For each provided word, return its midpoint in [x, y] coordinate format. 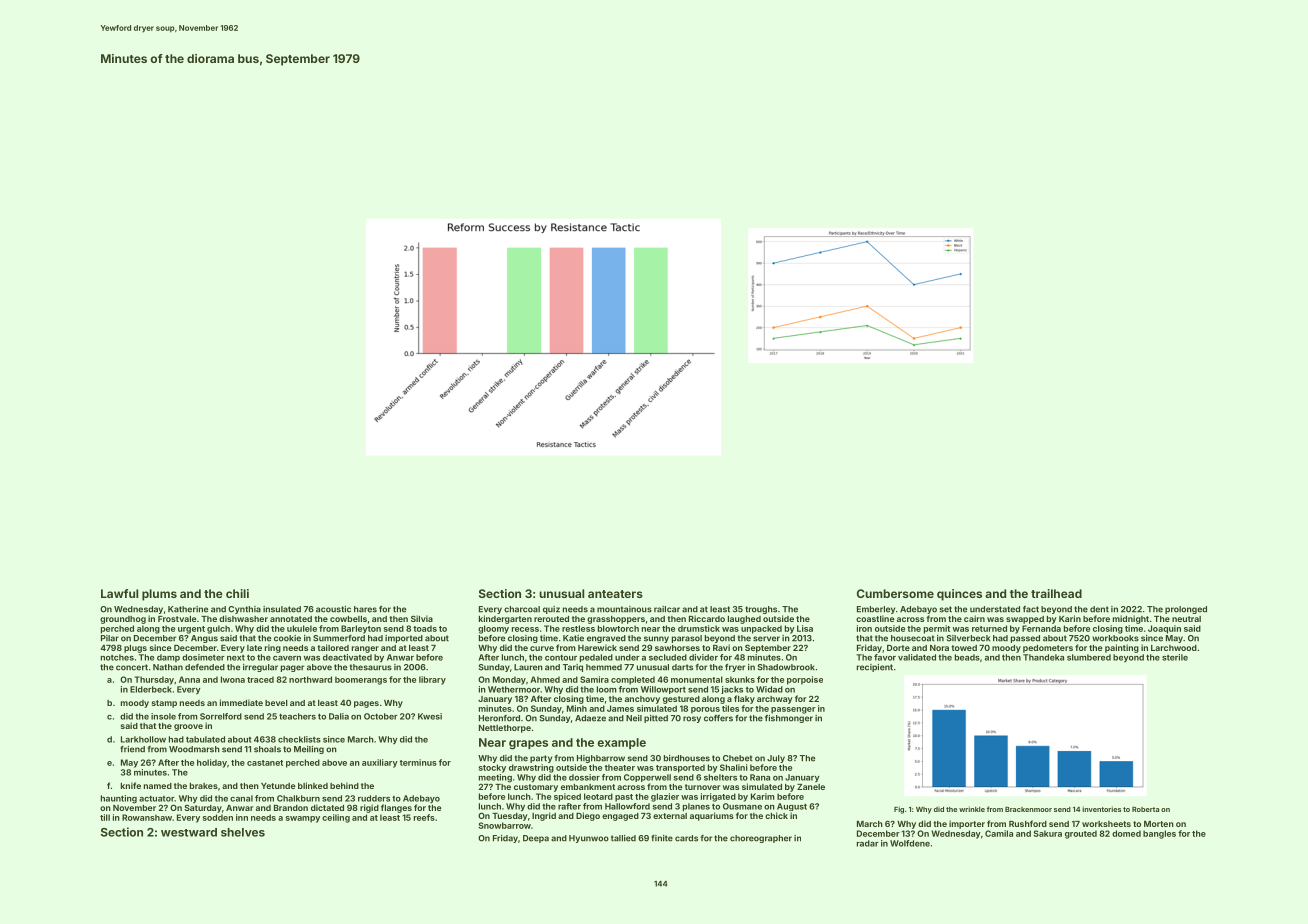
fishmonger [789, 719]
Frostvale [177, 619]
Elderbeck [151, 689]
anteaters [615, 594]
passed [1025, 639]
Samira [594, 679]
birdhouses [687, 758]
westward [189, 832]
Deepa [536, 839]
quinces [959, 595]
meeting [495, 778]
